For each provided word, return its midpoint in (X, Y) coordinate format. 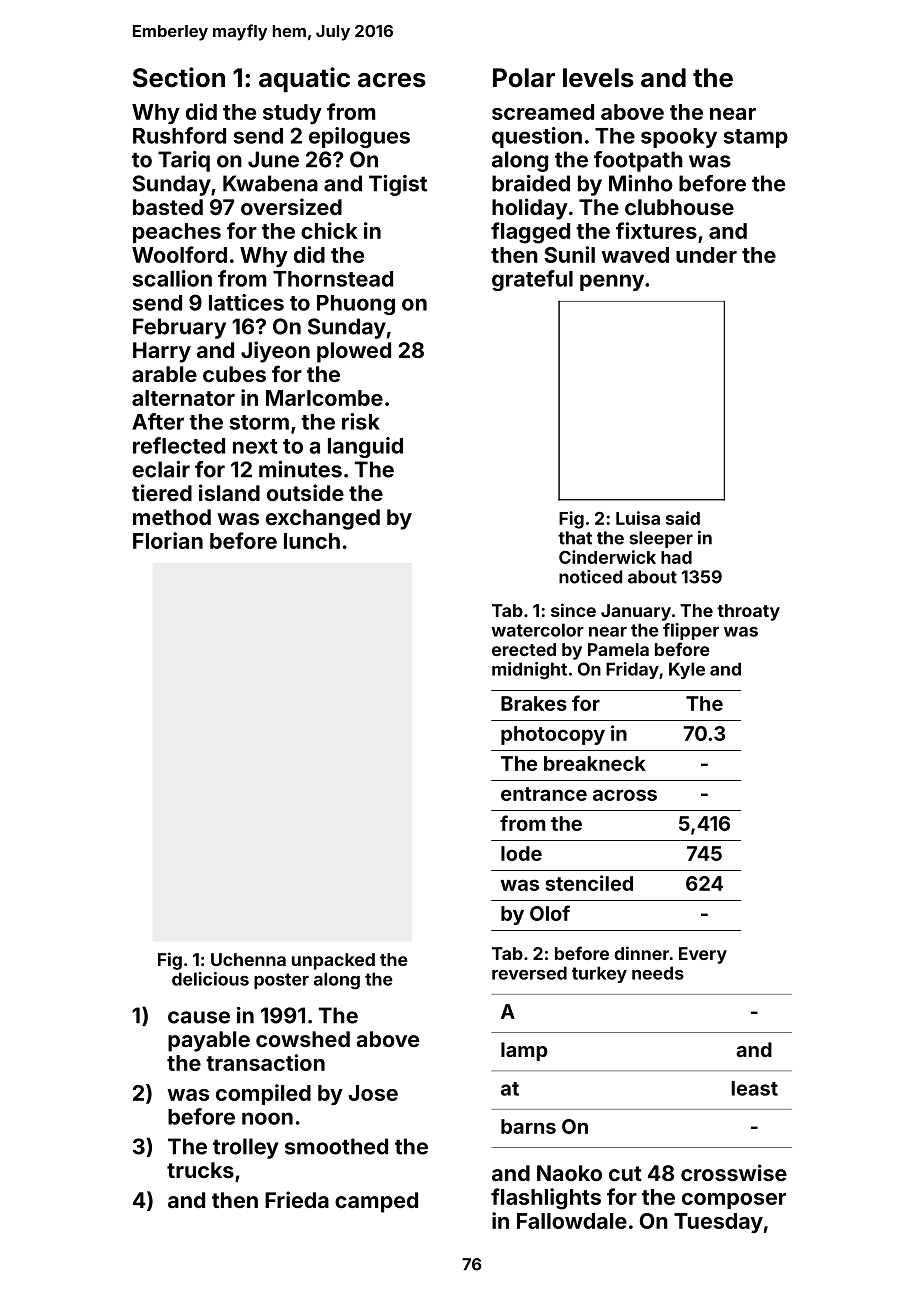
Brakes (534, 703)
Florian (168, 540)
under (706, 255)
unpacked (333, 961)
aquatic (304, 79)
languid (365, 447)
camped (376, 1202)
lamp (524, 1051)
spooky (679, 138)
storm (259, 422)
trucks (200, 1170)
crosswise (734, 1172)
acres (392, 80)
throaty (748, 612)
